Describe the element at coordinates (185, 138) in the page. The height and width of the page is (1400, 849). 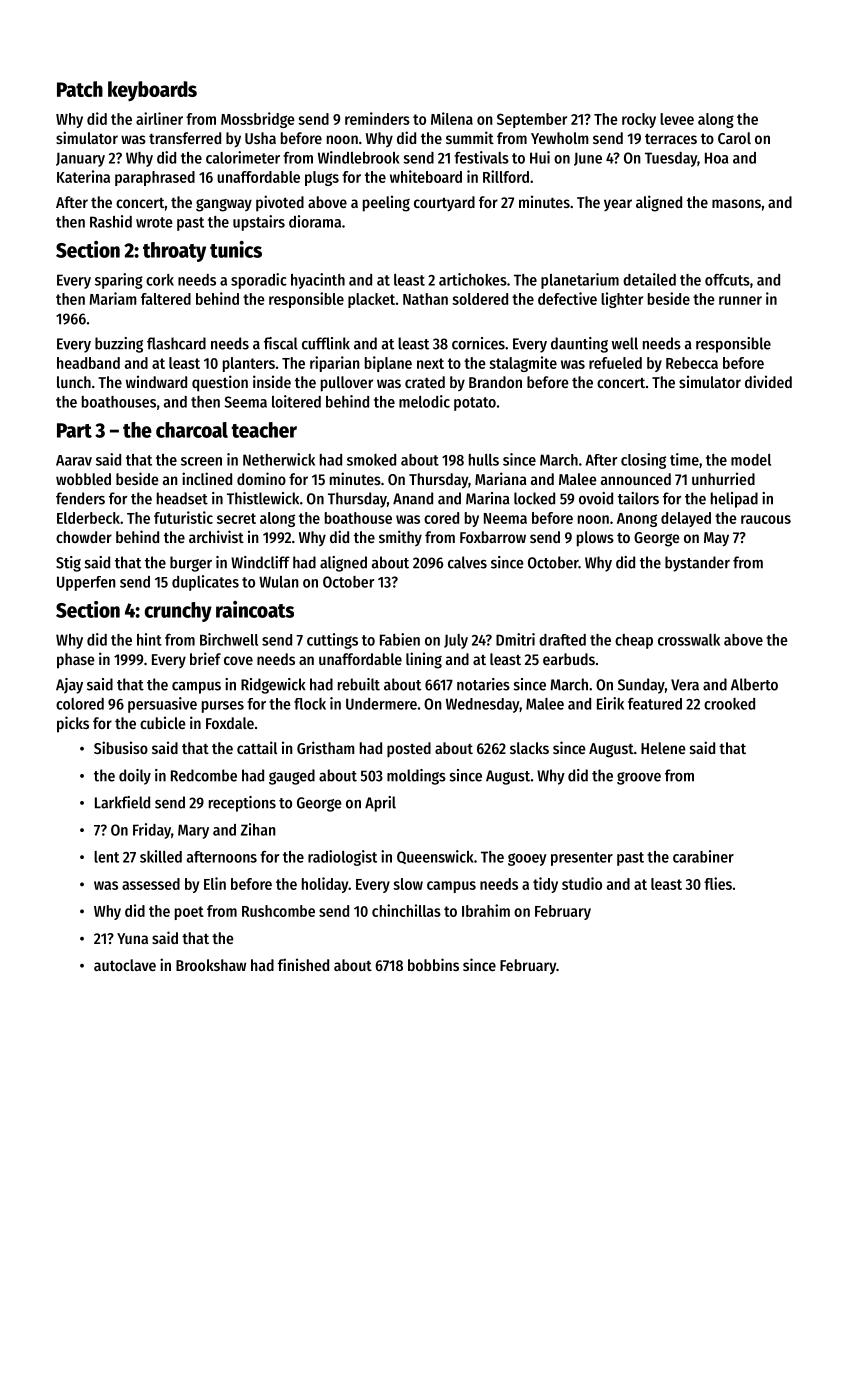
I see `transferred` at that location.
